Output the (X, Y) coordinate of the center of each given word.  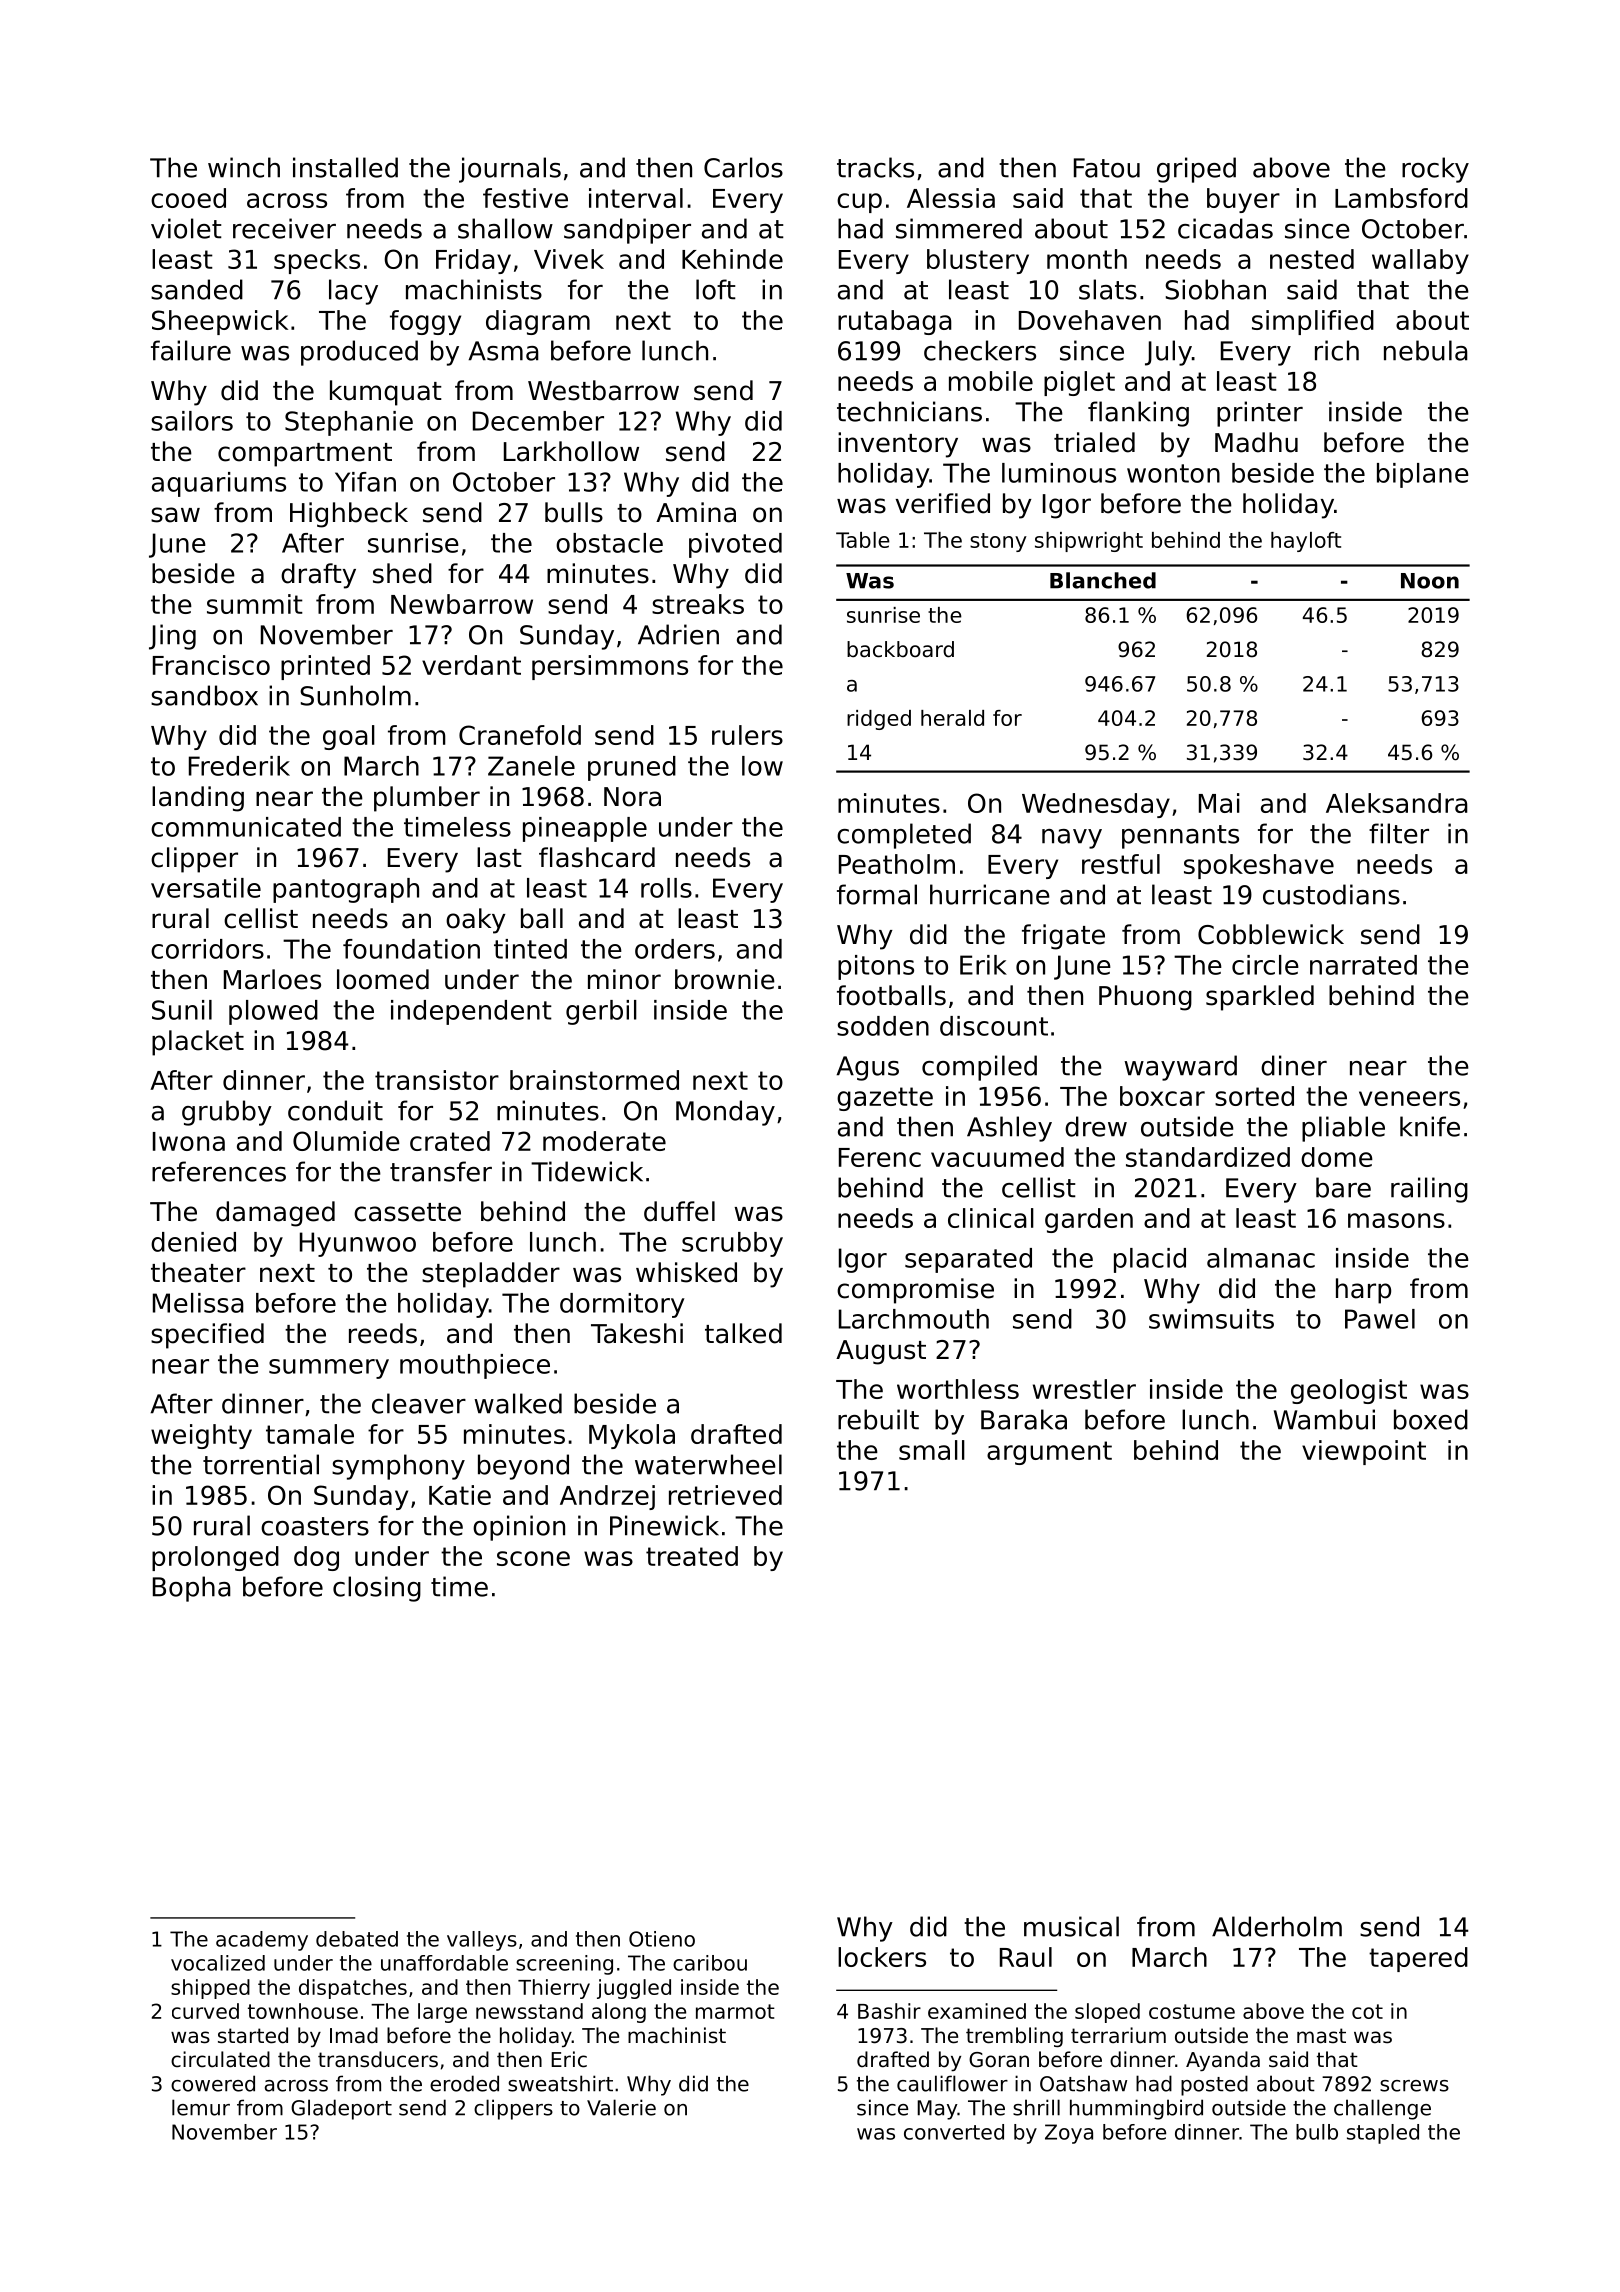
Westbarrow (603, 390)
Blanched (1103, 580)
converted (954, 2132)
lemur (201, 2107)
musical (1071, 1926)
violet (186, 228)
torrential (261, 1464)
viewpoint (1364, 1452)
